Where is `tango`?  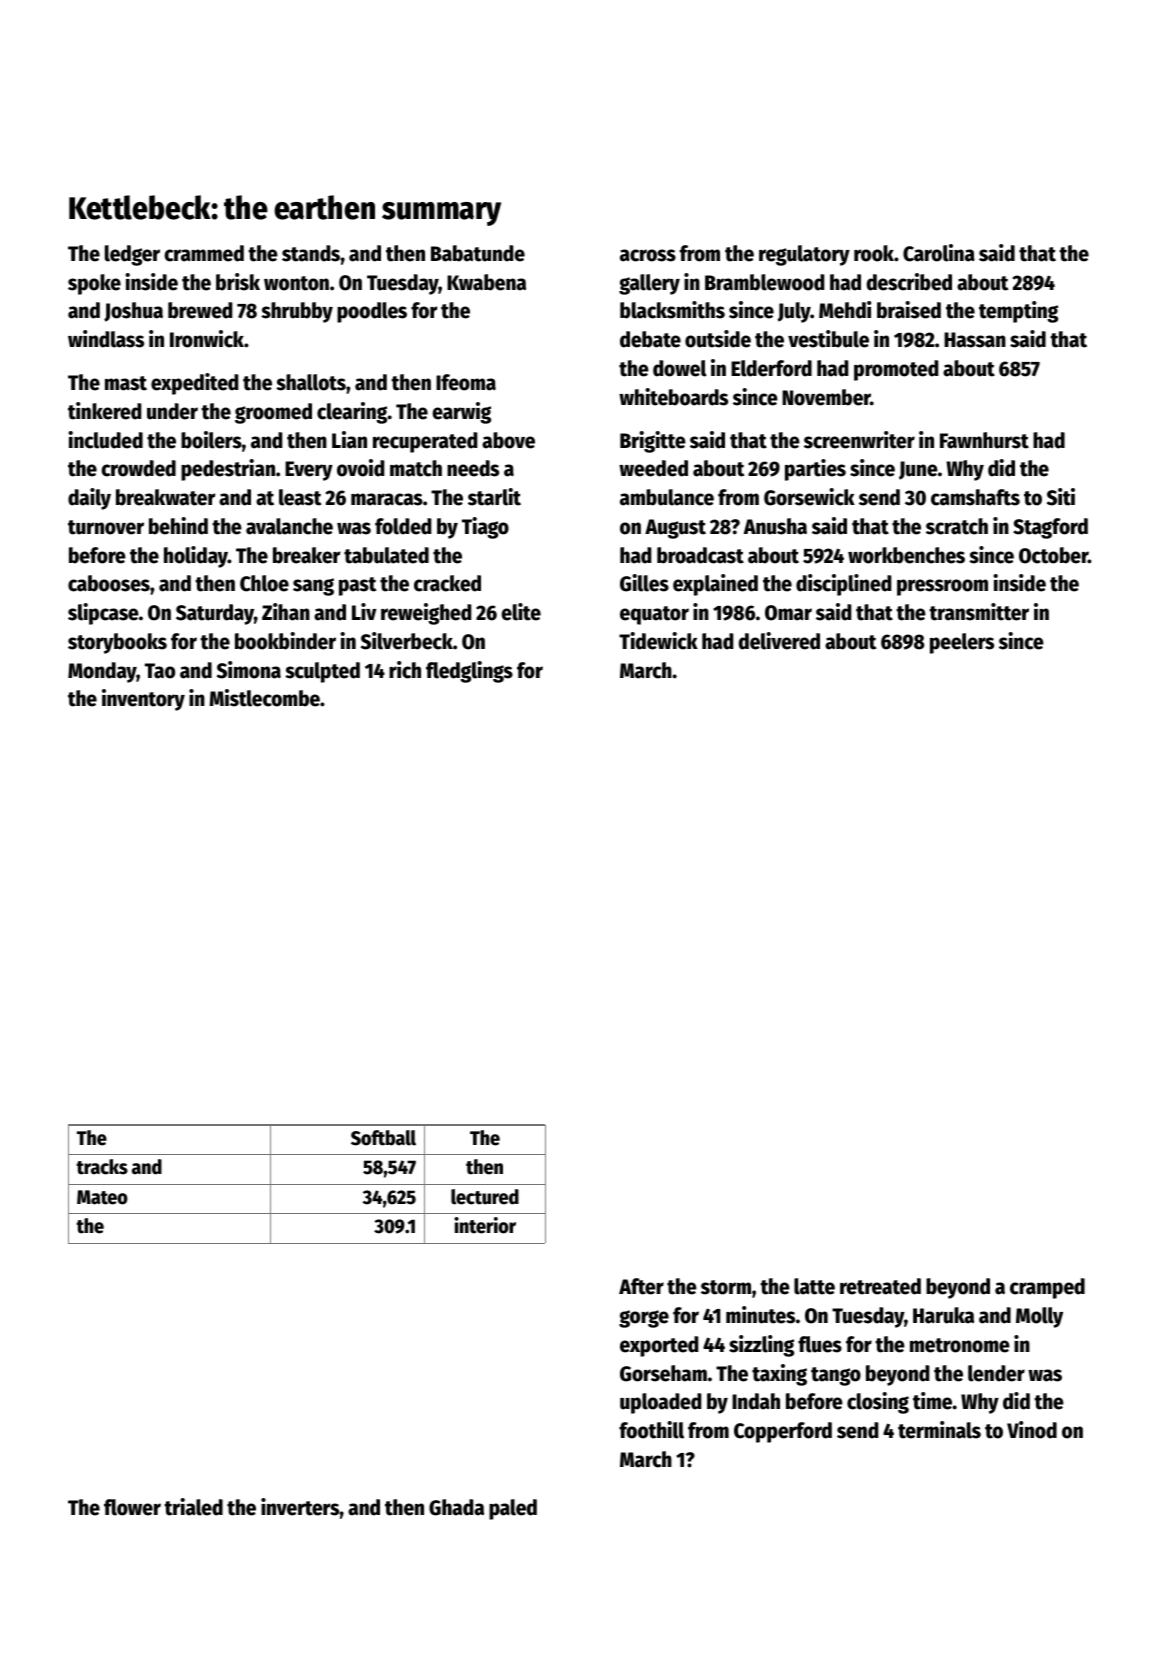
tango is located at coordinates (836, 1376).
